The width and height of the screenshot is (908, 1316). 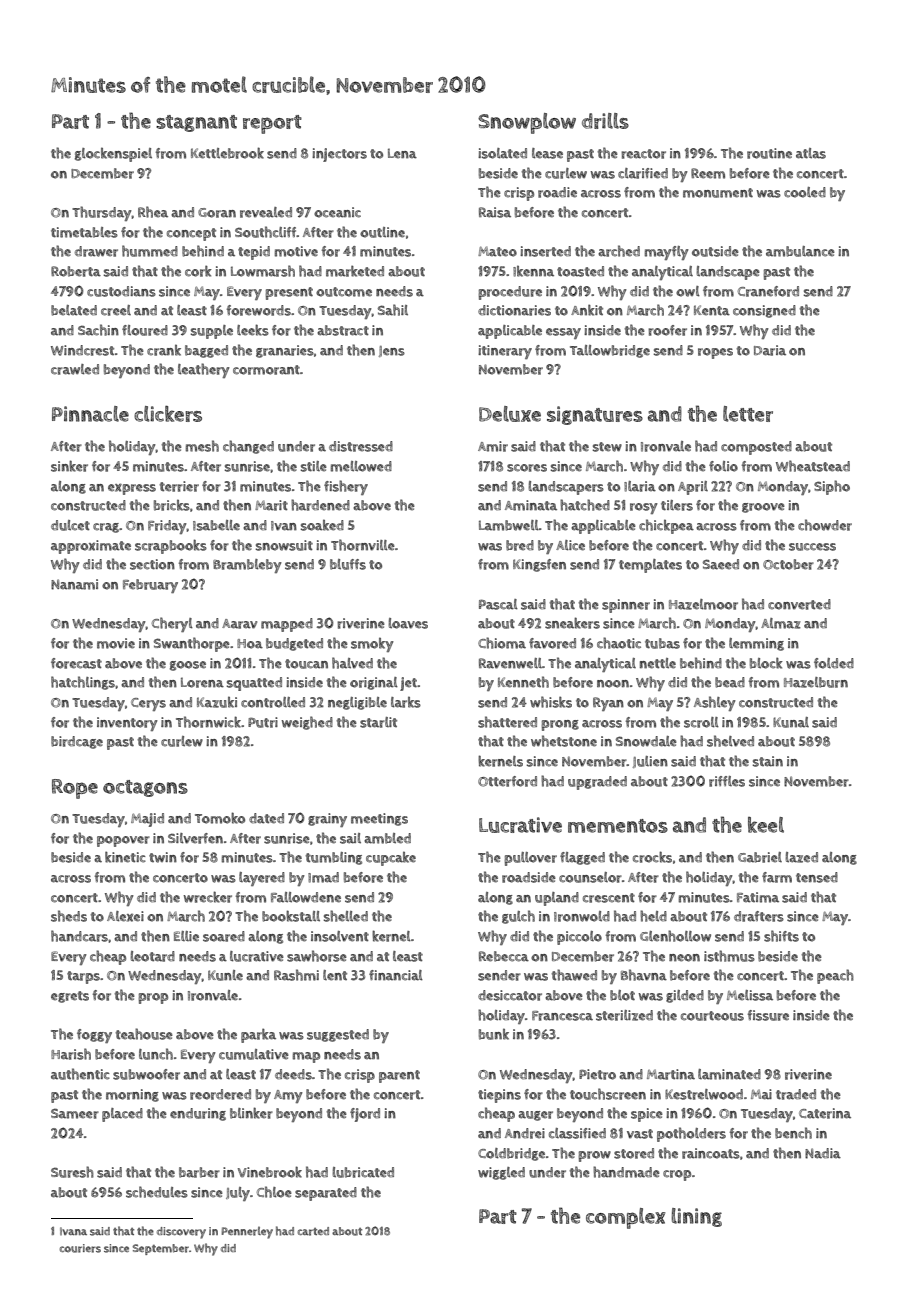 I want to click on Rebecca, so click(x=504, y=956).
